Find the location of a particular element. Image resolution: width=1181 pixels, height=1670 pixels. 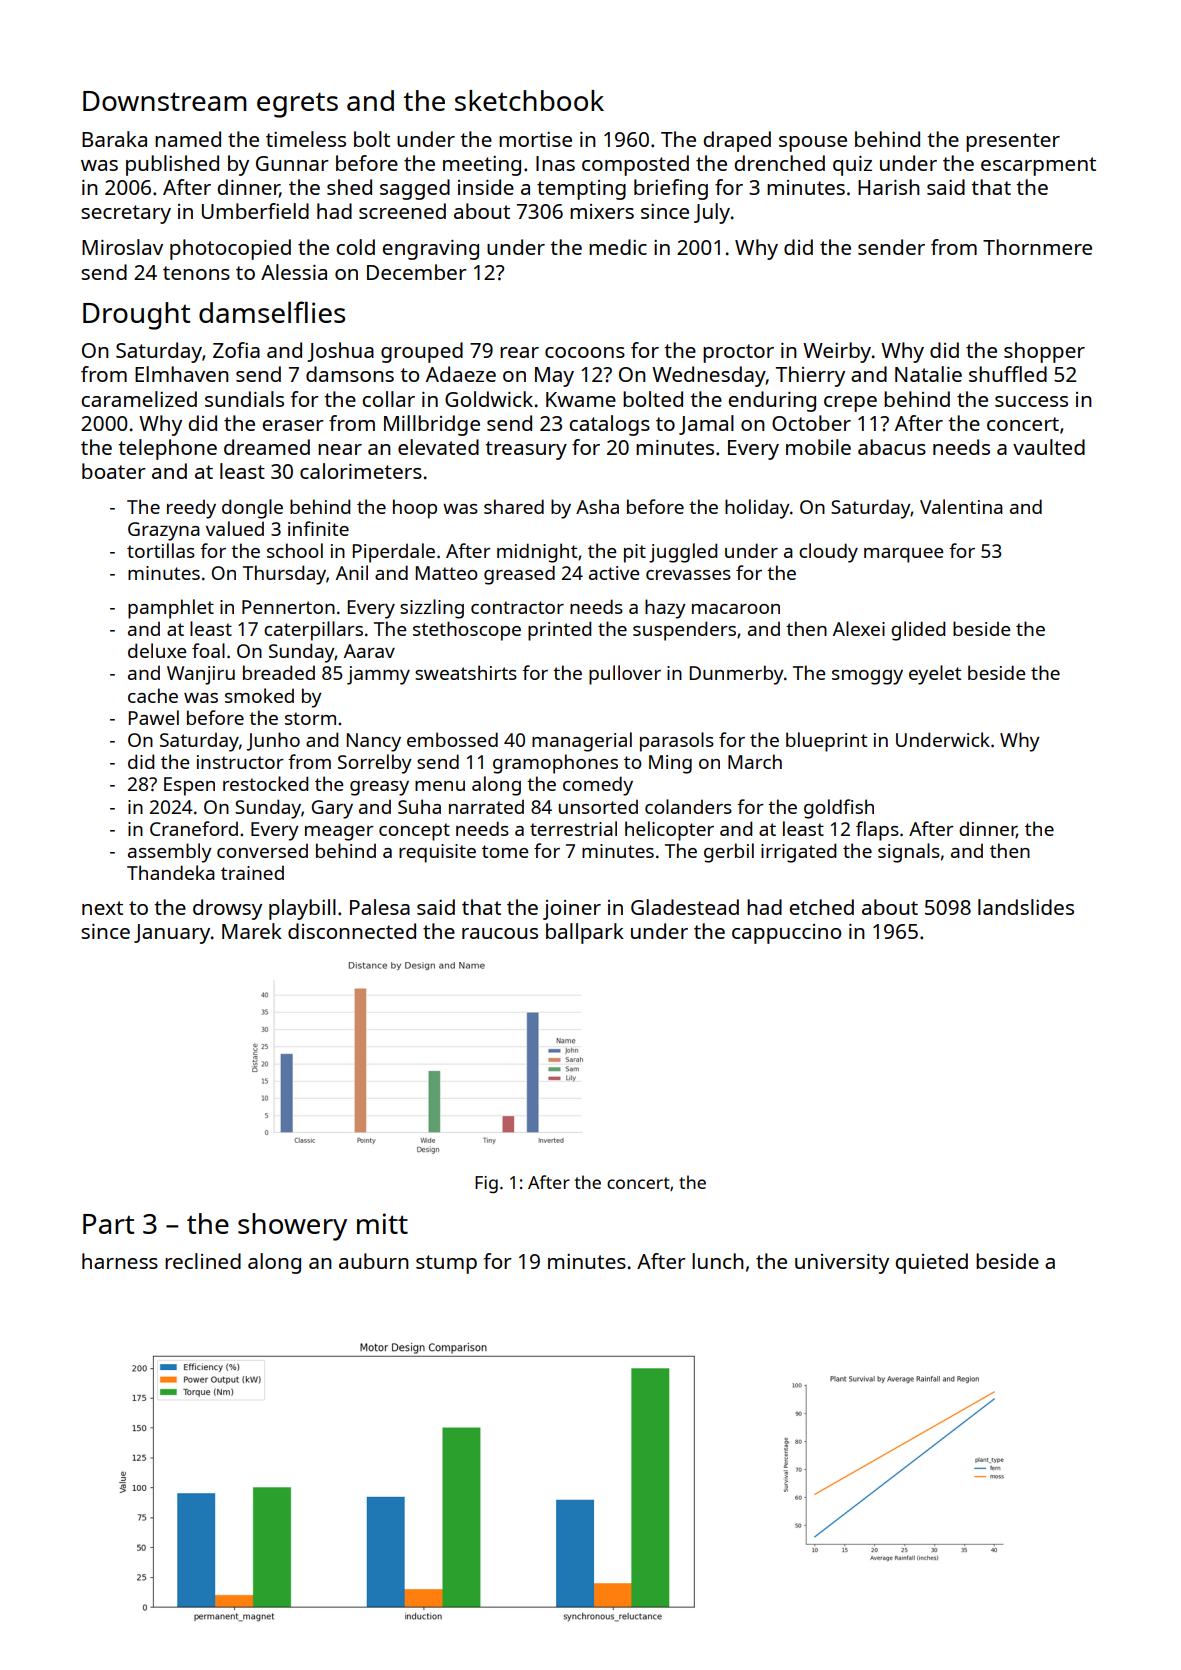

lunch is located at coordinates (718, 1261).
